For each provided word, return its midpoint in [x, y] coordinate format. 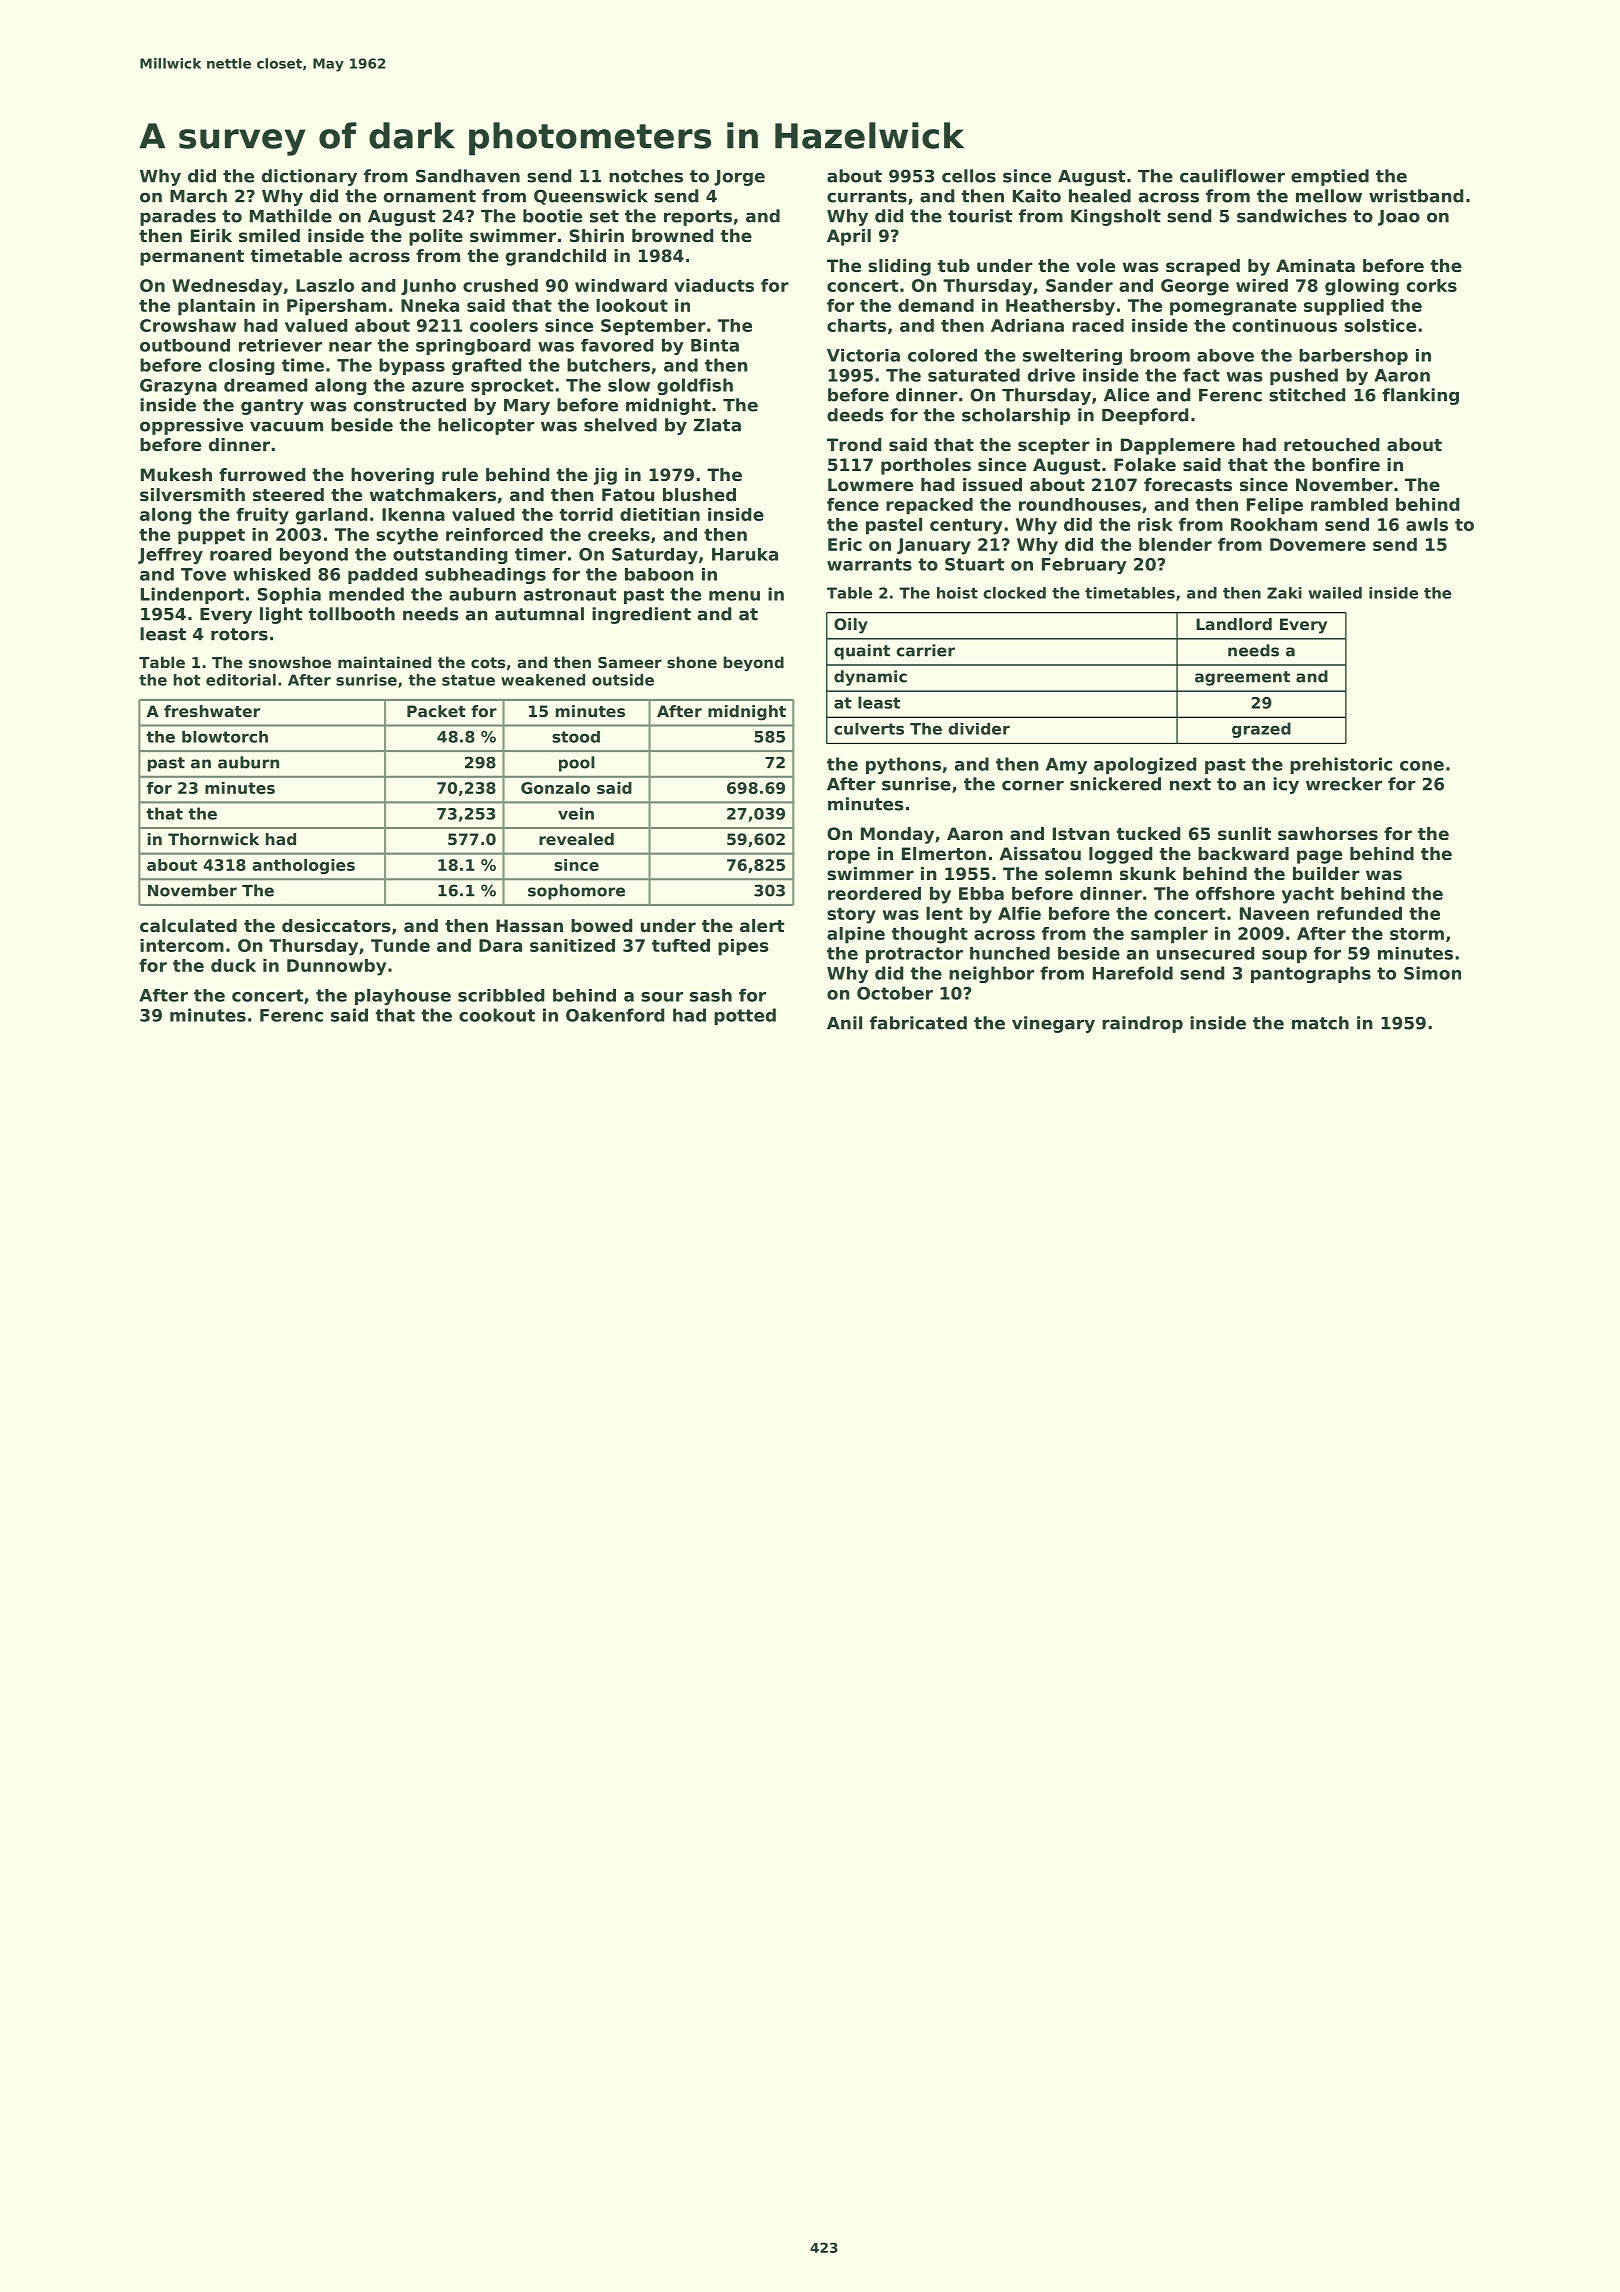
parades [178, 217]
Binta [715, 345]
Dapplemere [1178, 446]
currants [867, 196]
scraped [1203, 267]
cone [1422, 766]
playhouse [403, 997]
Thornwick [213, 839]
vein [576, 813]
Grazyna [178, 387]
